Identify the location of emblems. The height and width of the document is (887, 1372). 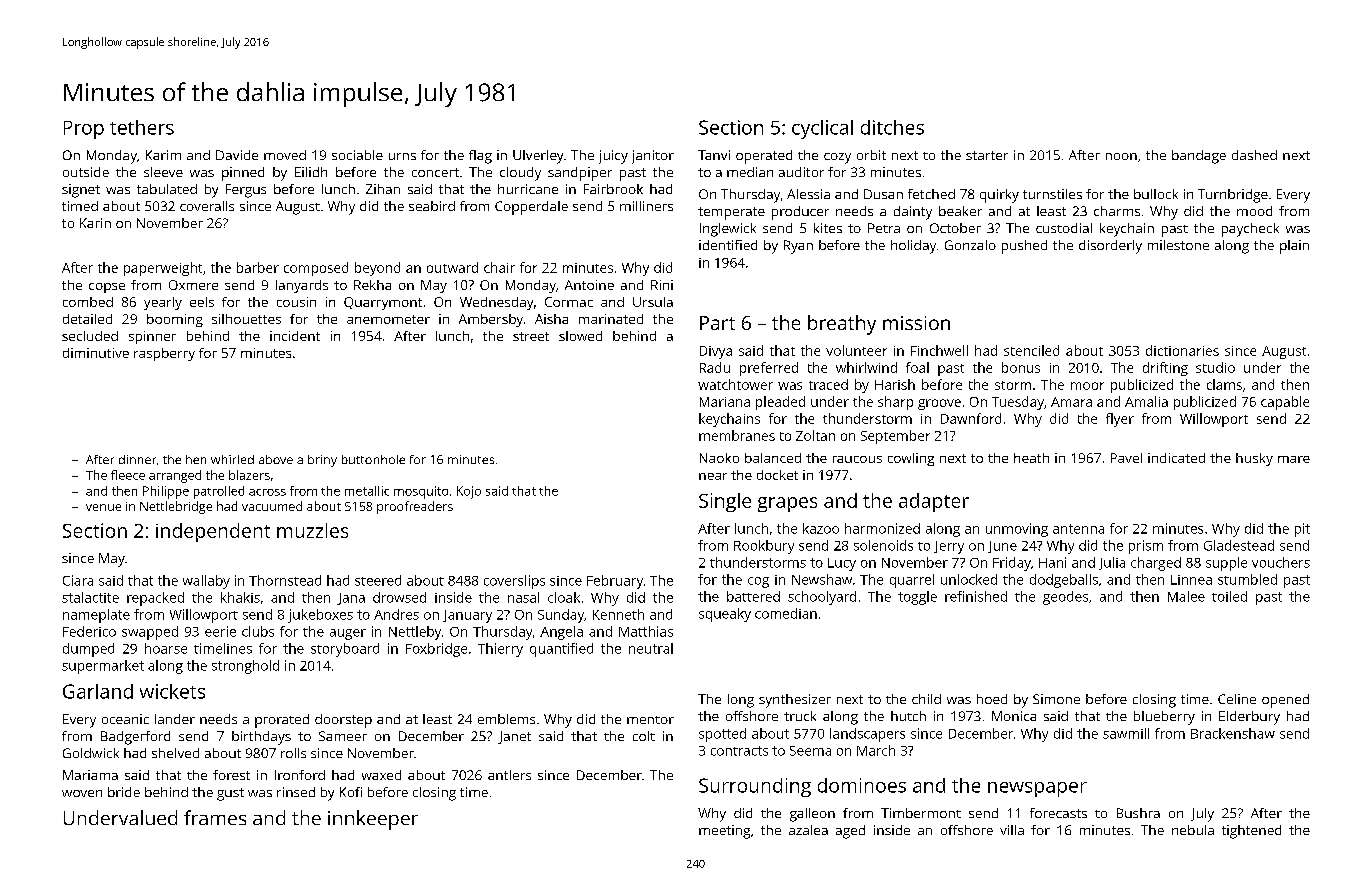
(506, 719).
